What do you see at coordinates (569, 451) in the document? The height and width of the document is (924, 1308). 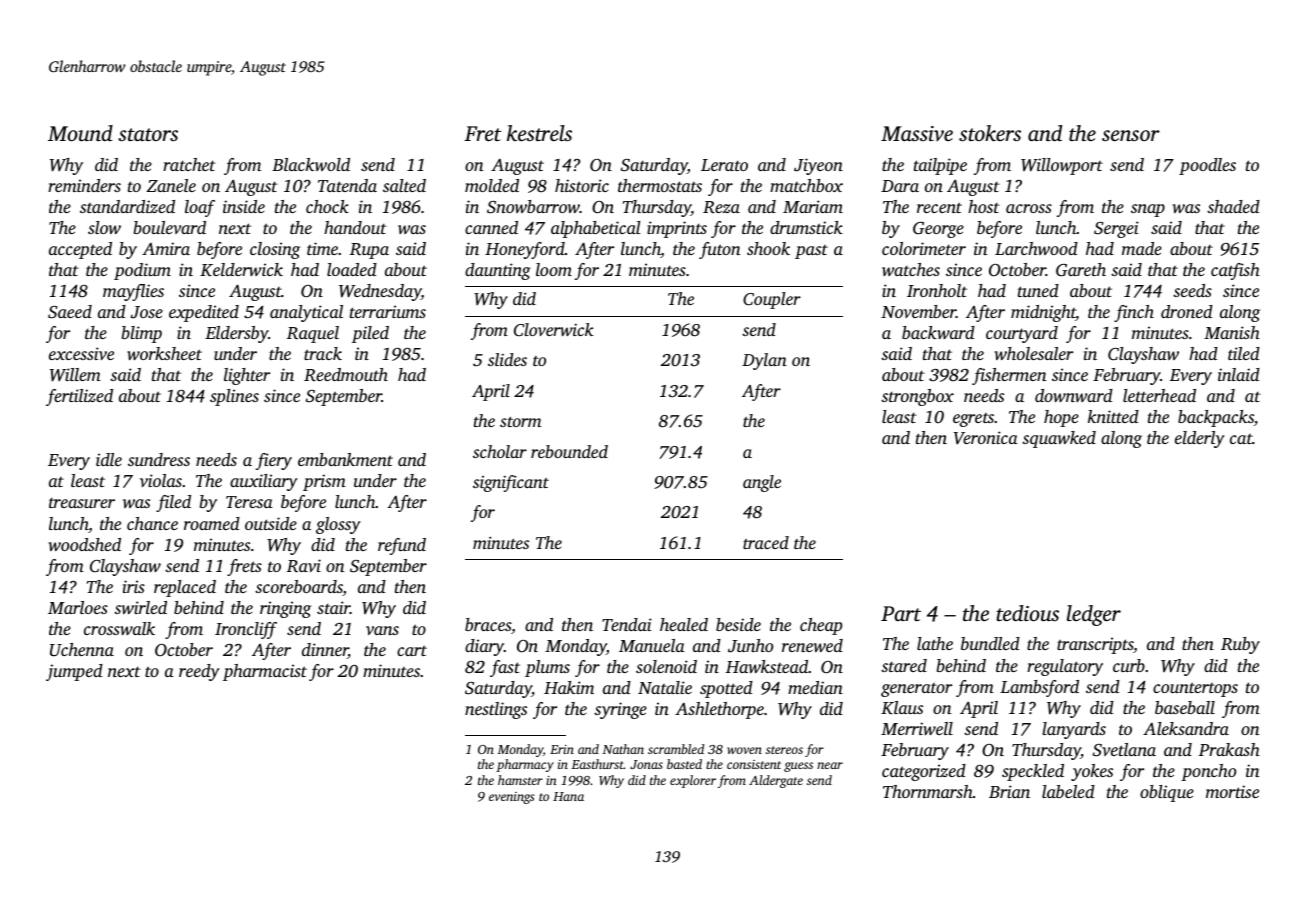 I see `rebounded` at bounding box center [569, 451].
